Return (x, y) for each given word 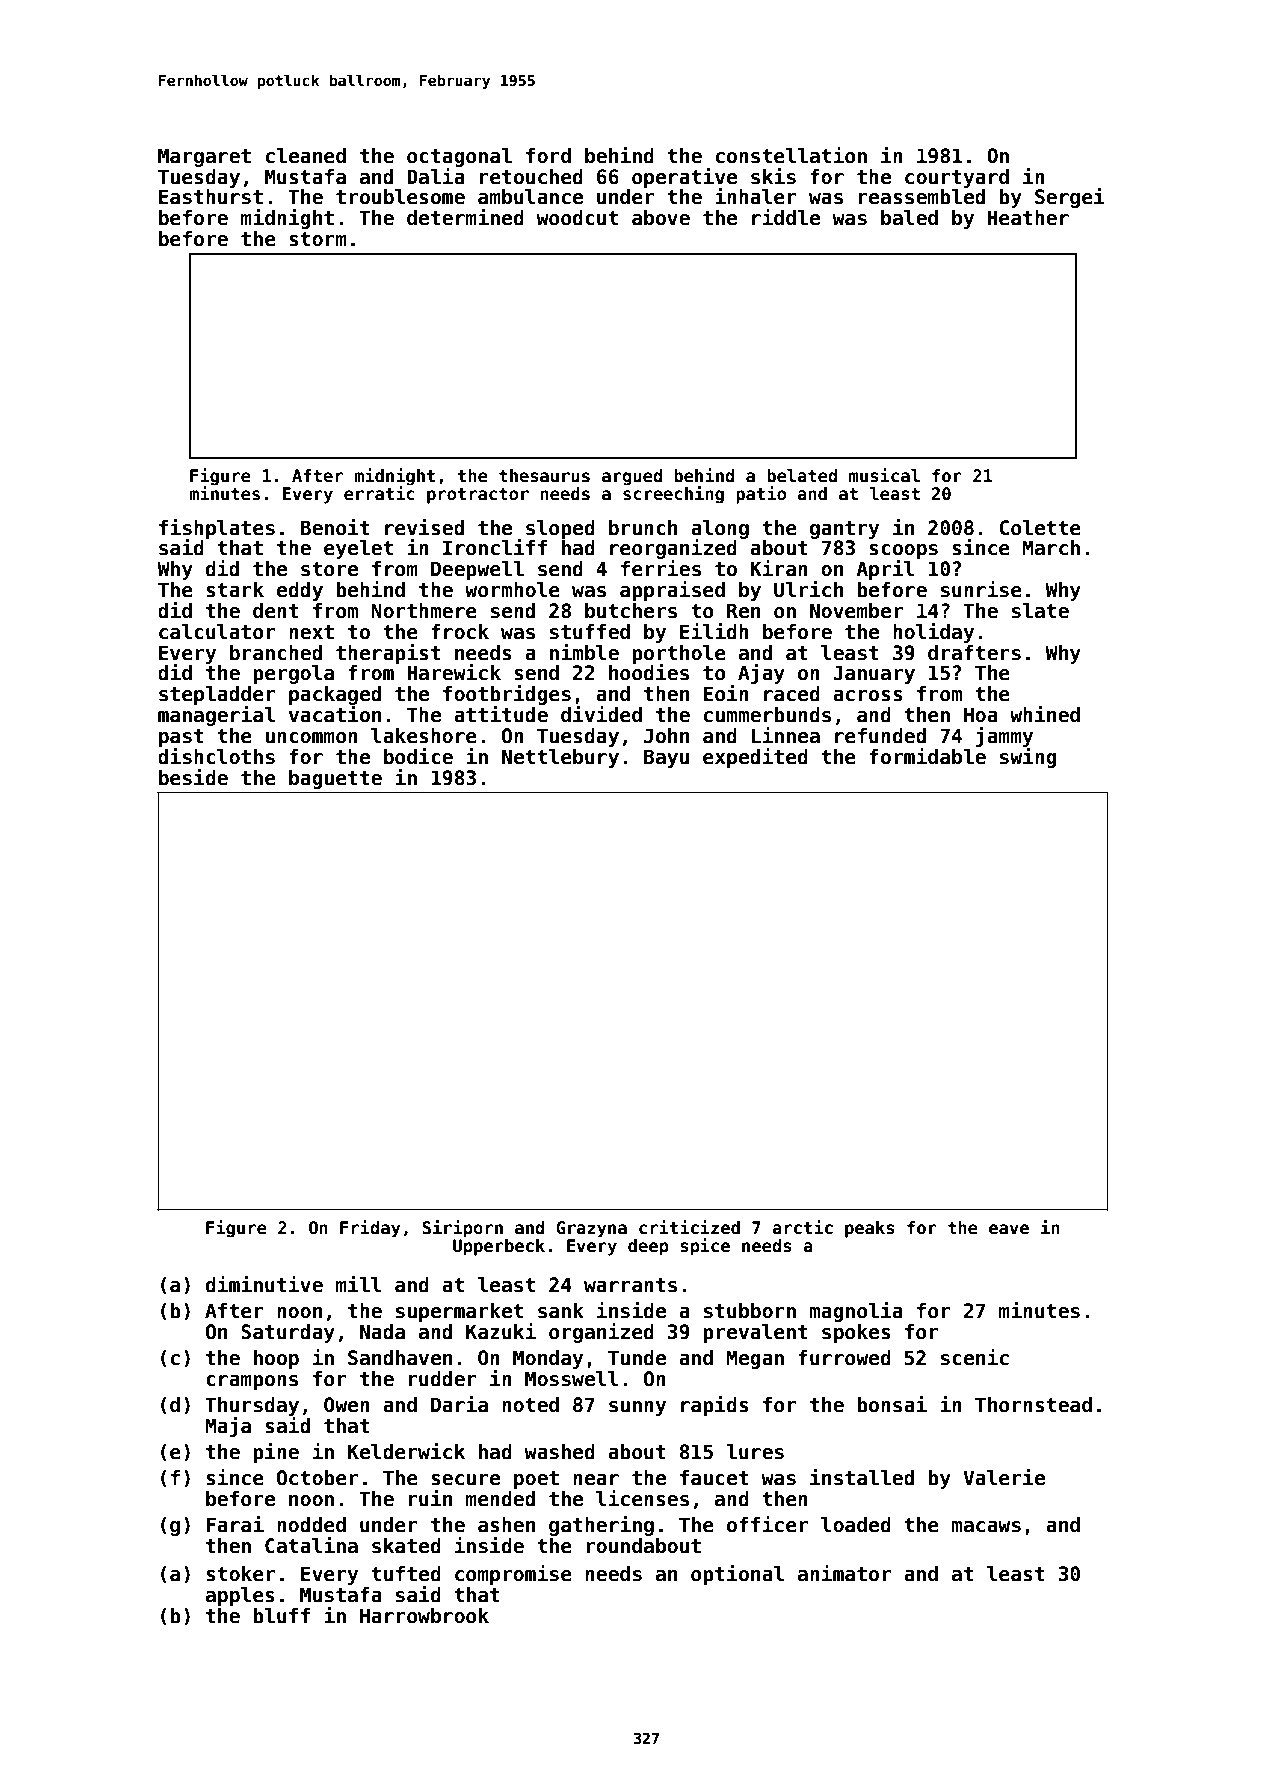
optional (737, 1575)
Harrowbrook (424, 1616)
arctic (802, 1227)
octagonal (459, 157)
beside (193, 777)
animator (844, 1573)
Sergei (1070, 198)
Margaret (204, 157)
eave (1009, 1229)
